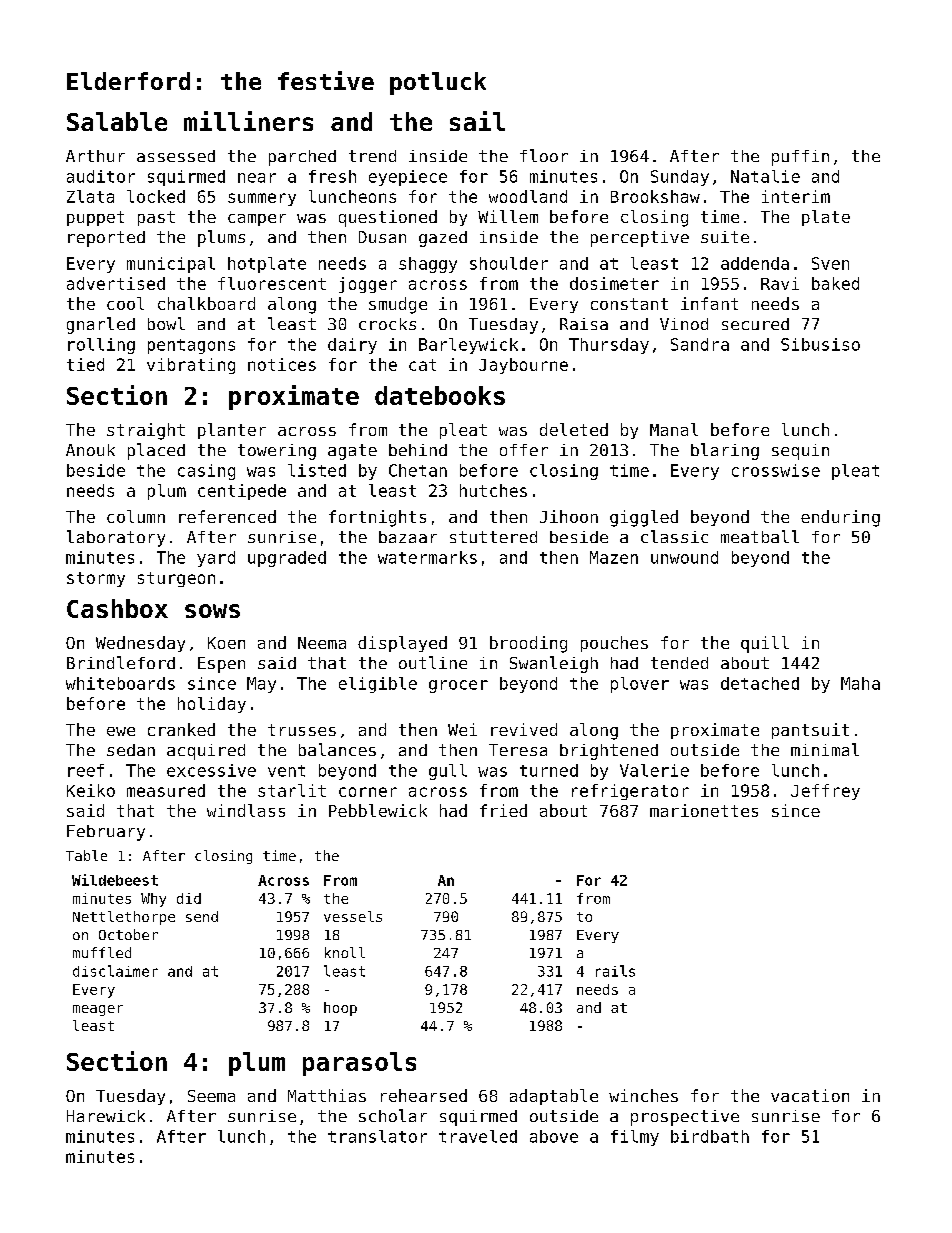  I want to click on rails, so click(615, 971).
